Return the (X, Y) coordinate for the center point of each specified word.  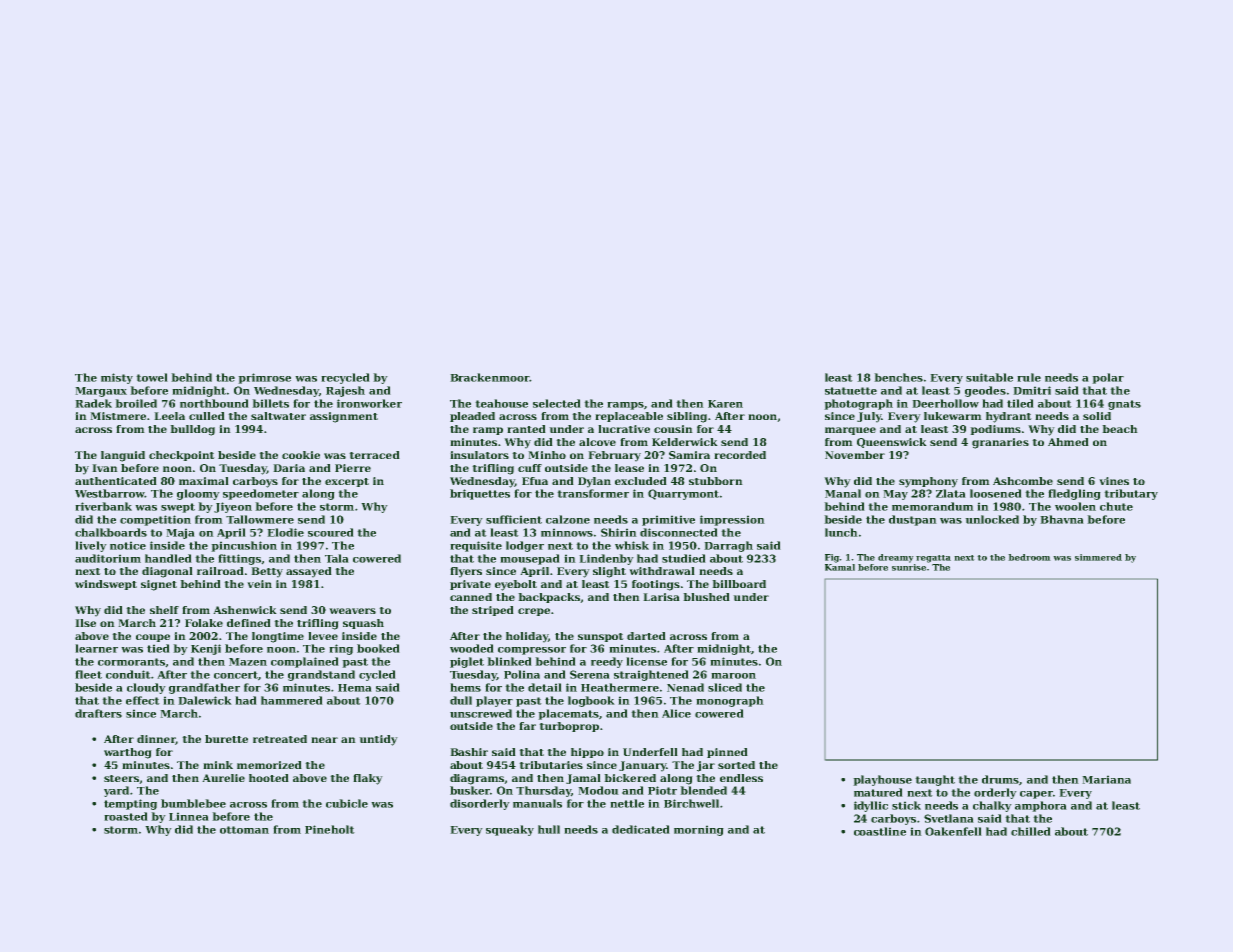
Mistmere (118, 416)
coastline (880, 831)
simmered (1098, 557)
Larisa (661, 597)
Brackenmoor (490, 377)
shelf (164, 610)
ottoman (244, 830)
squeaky (510, 830)
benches (898, 377)
